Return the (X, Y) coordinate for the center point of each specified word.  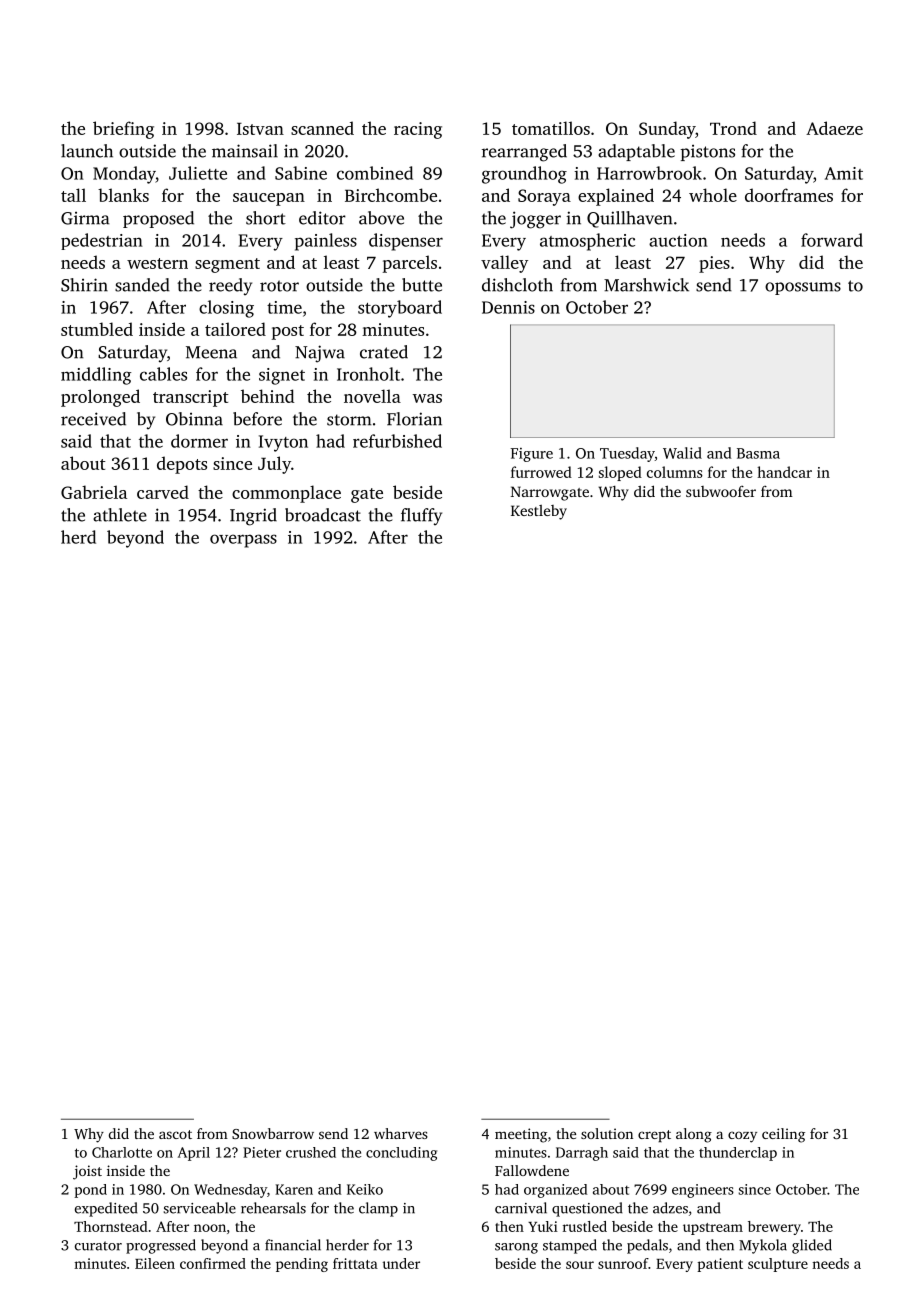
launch (87, 151)
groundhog (524, 175)
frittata (355, 1263)
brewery (774, 1228)
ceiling (783, 1135)
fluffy (421, 516)
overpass (243, 541)
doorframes (789, 195)
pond (90, 1191)
